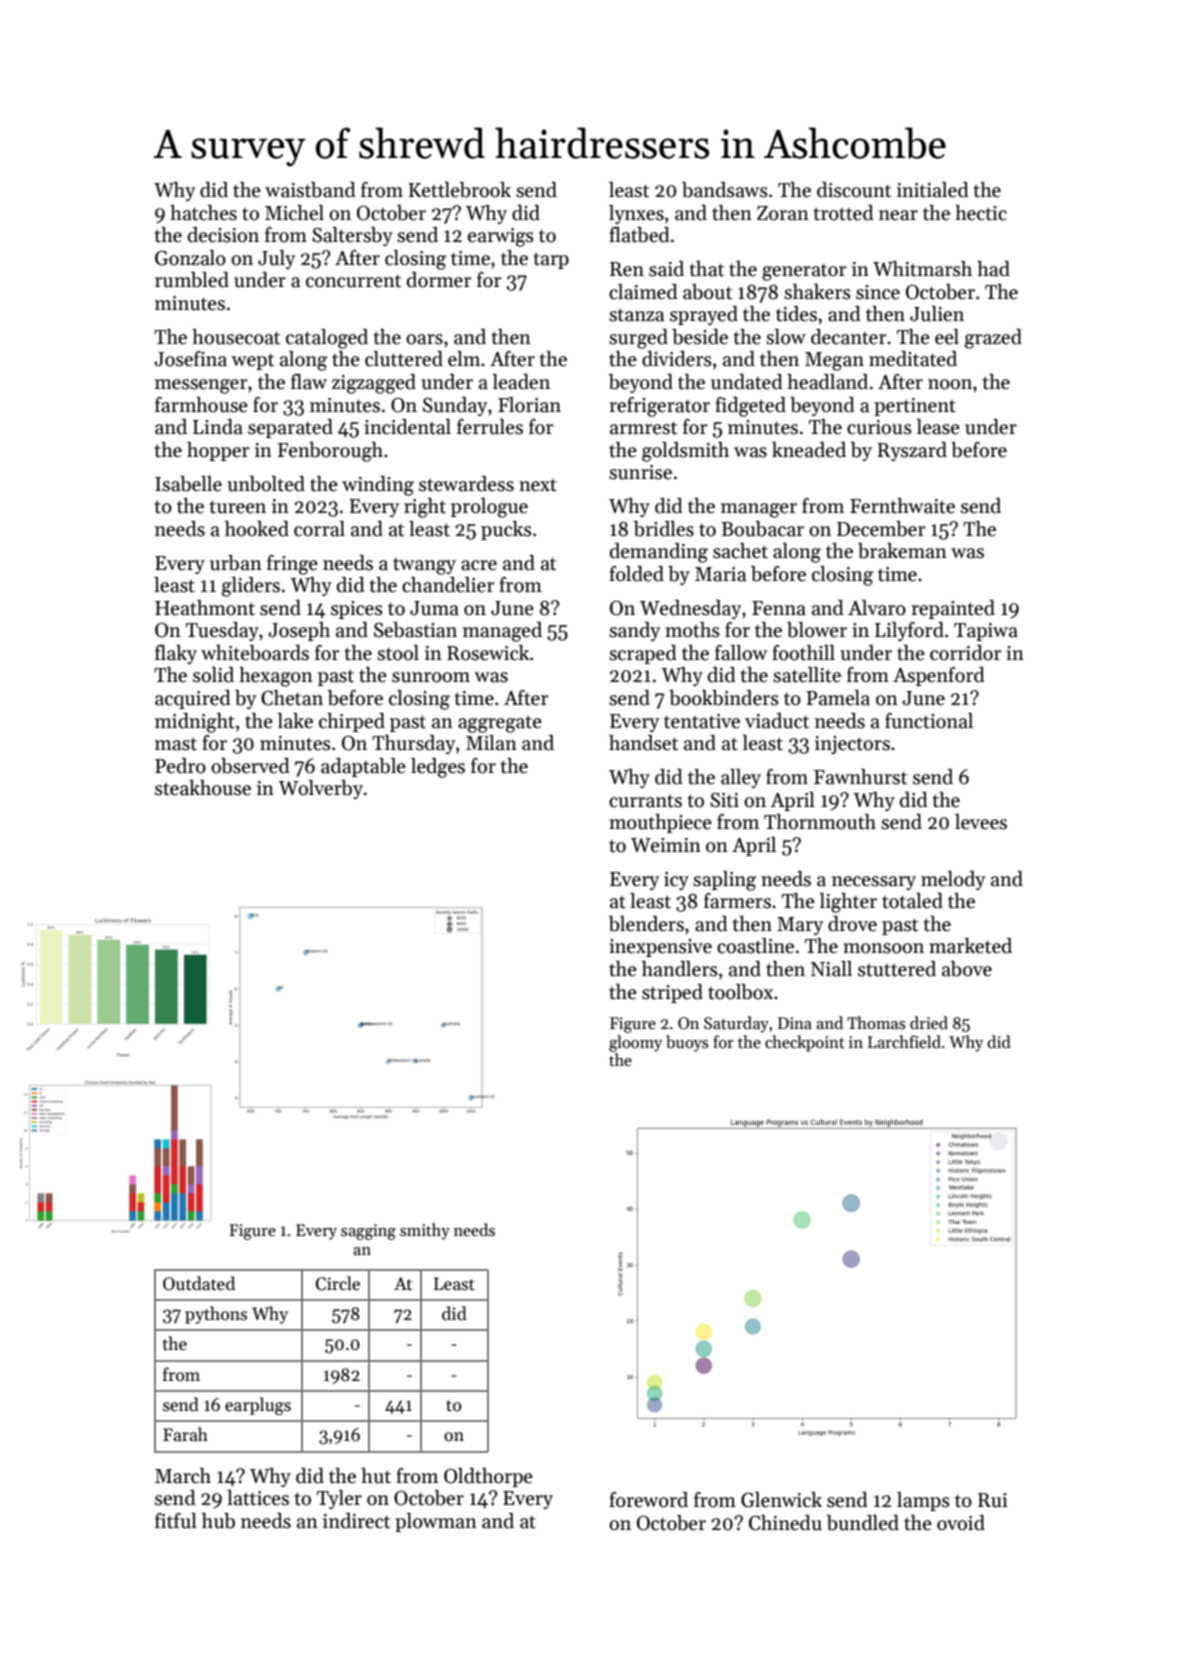 The width and height of the screenshot is (1179, 1667). What do you see at coordinates (897, 969) in the screenshot?
I see `stuttered` at bounding box center [897, 969].
